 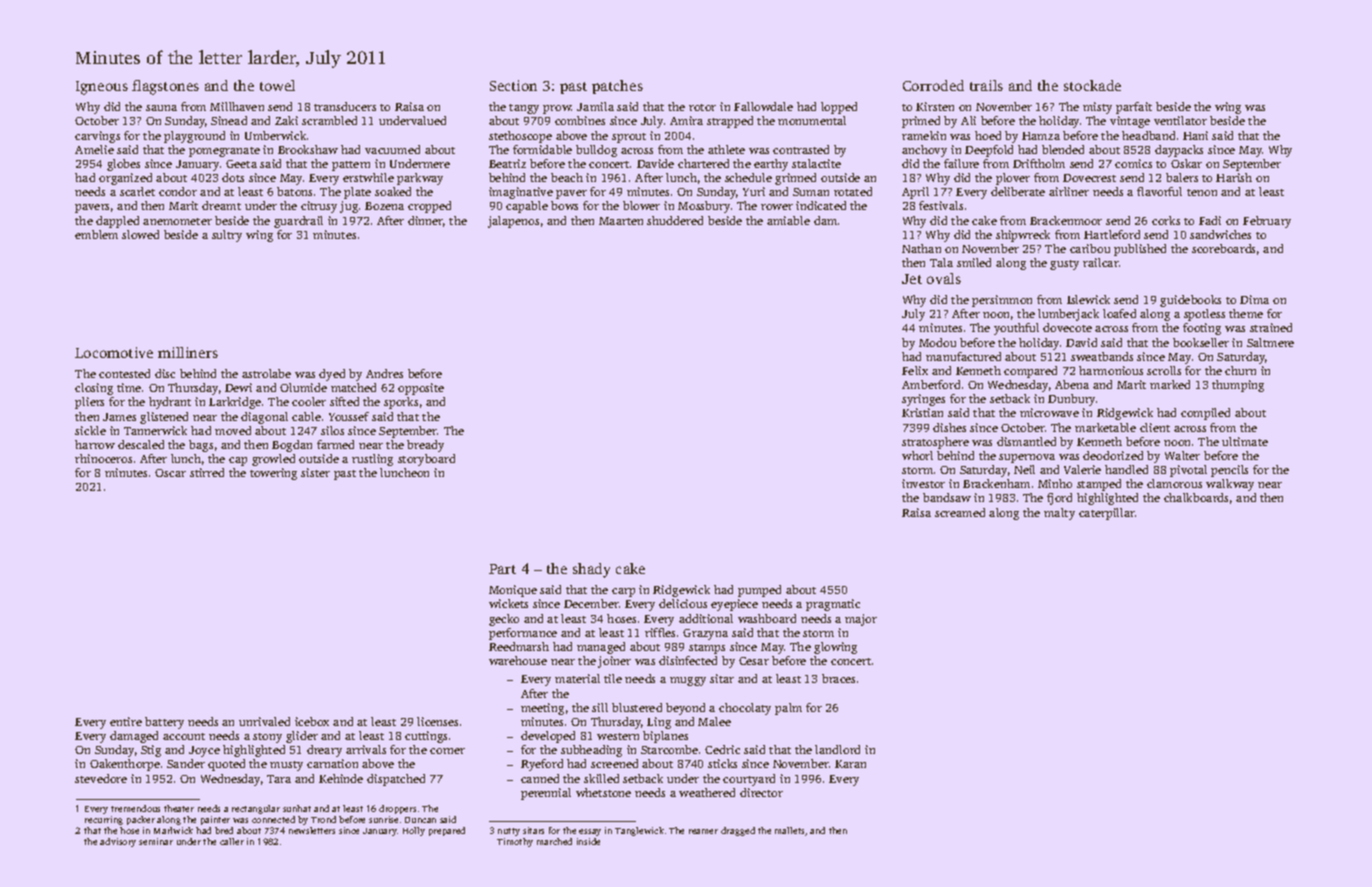 I want to click on Kristian, so click(x=922, y=412).
